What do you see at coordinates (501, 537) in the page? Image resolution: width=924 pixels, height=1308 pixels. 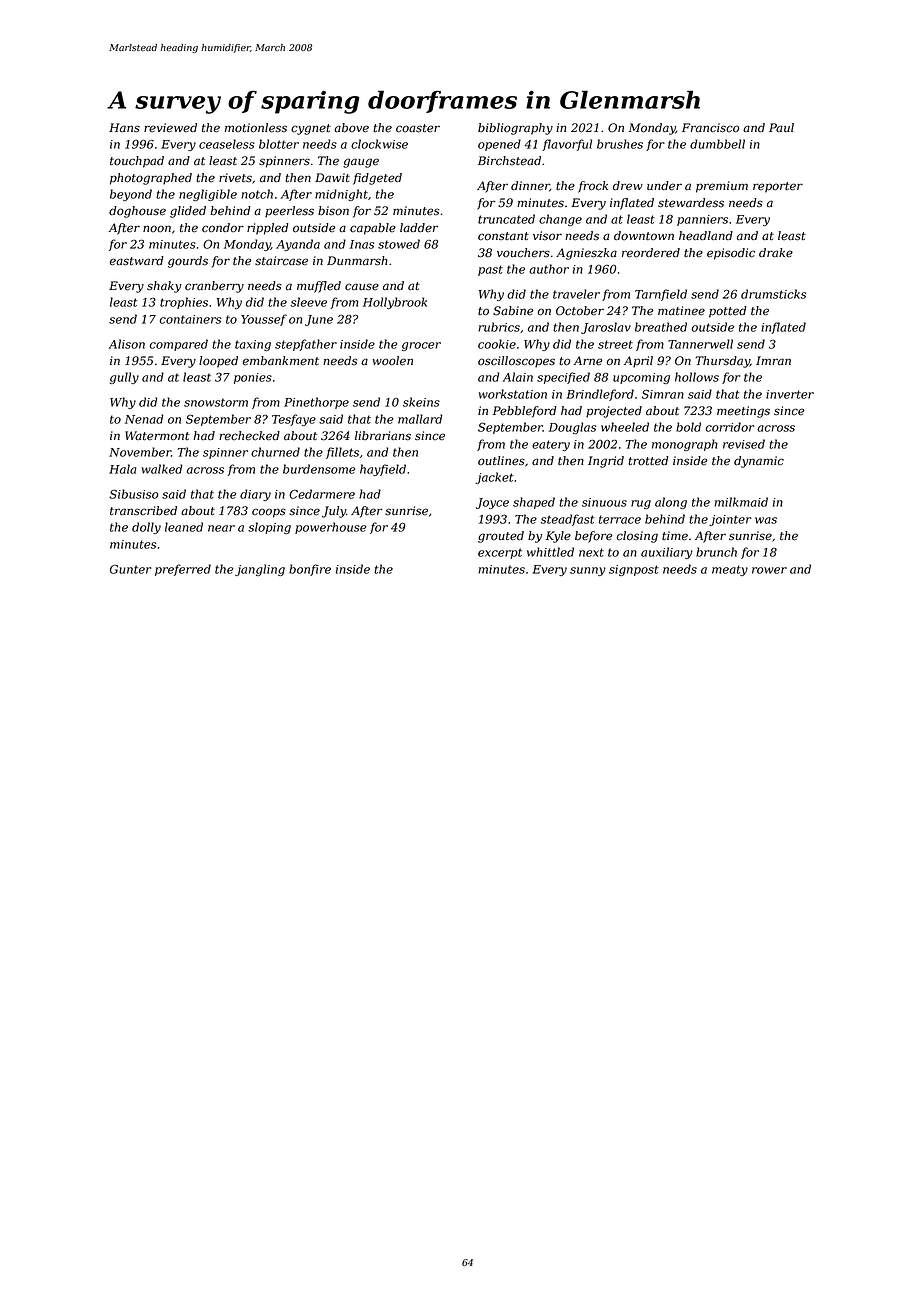 I see `grouted` at bounding box center [501, 537].
